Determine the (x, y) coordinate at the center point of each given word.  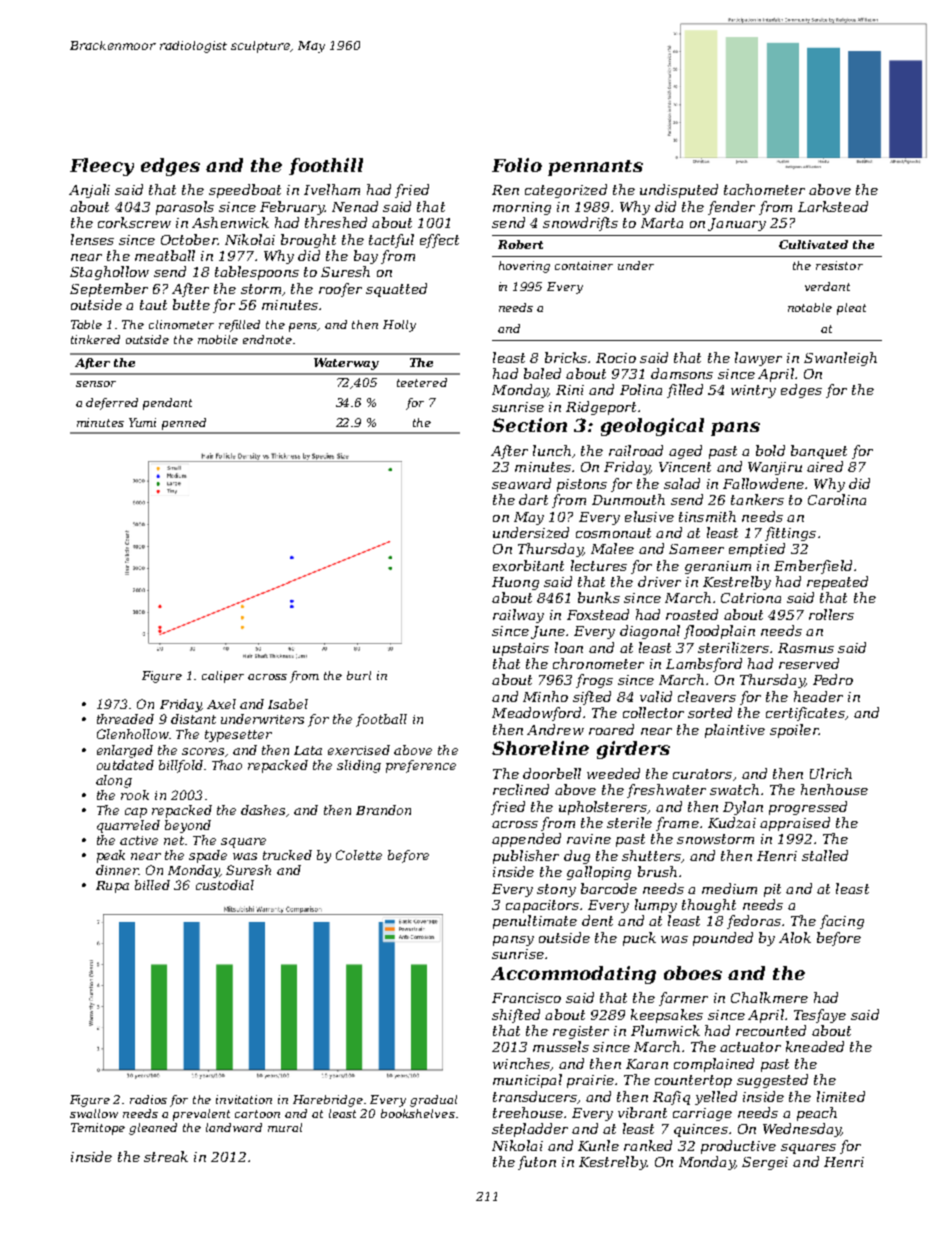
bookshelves (418, 1113)
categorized (566, 191)
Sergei (765, 1163)
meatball (165, 255)
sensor (96, 384)
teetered (422, 382)
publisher (526, 857)
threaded (125, 719)
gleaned (153, 1129)
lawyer (758, 359)
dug (577, 857)
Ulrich (831, 773)
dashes (263, 810)
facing (842, 922)
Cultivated (813, 244)
